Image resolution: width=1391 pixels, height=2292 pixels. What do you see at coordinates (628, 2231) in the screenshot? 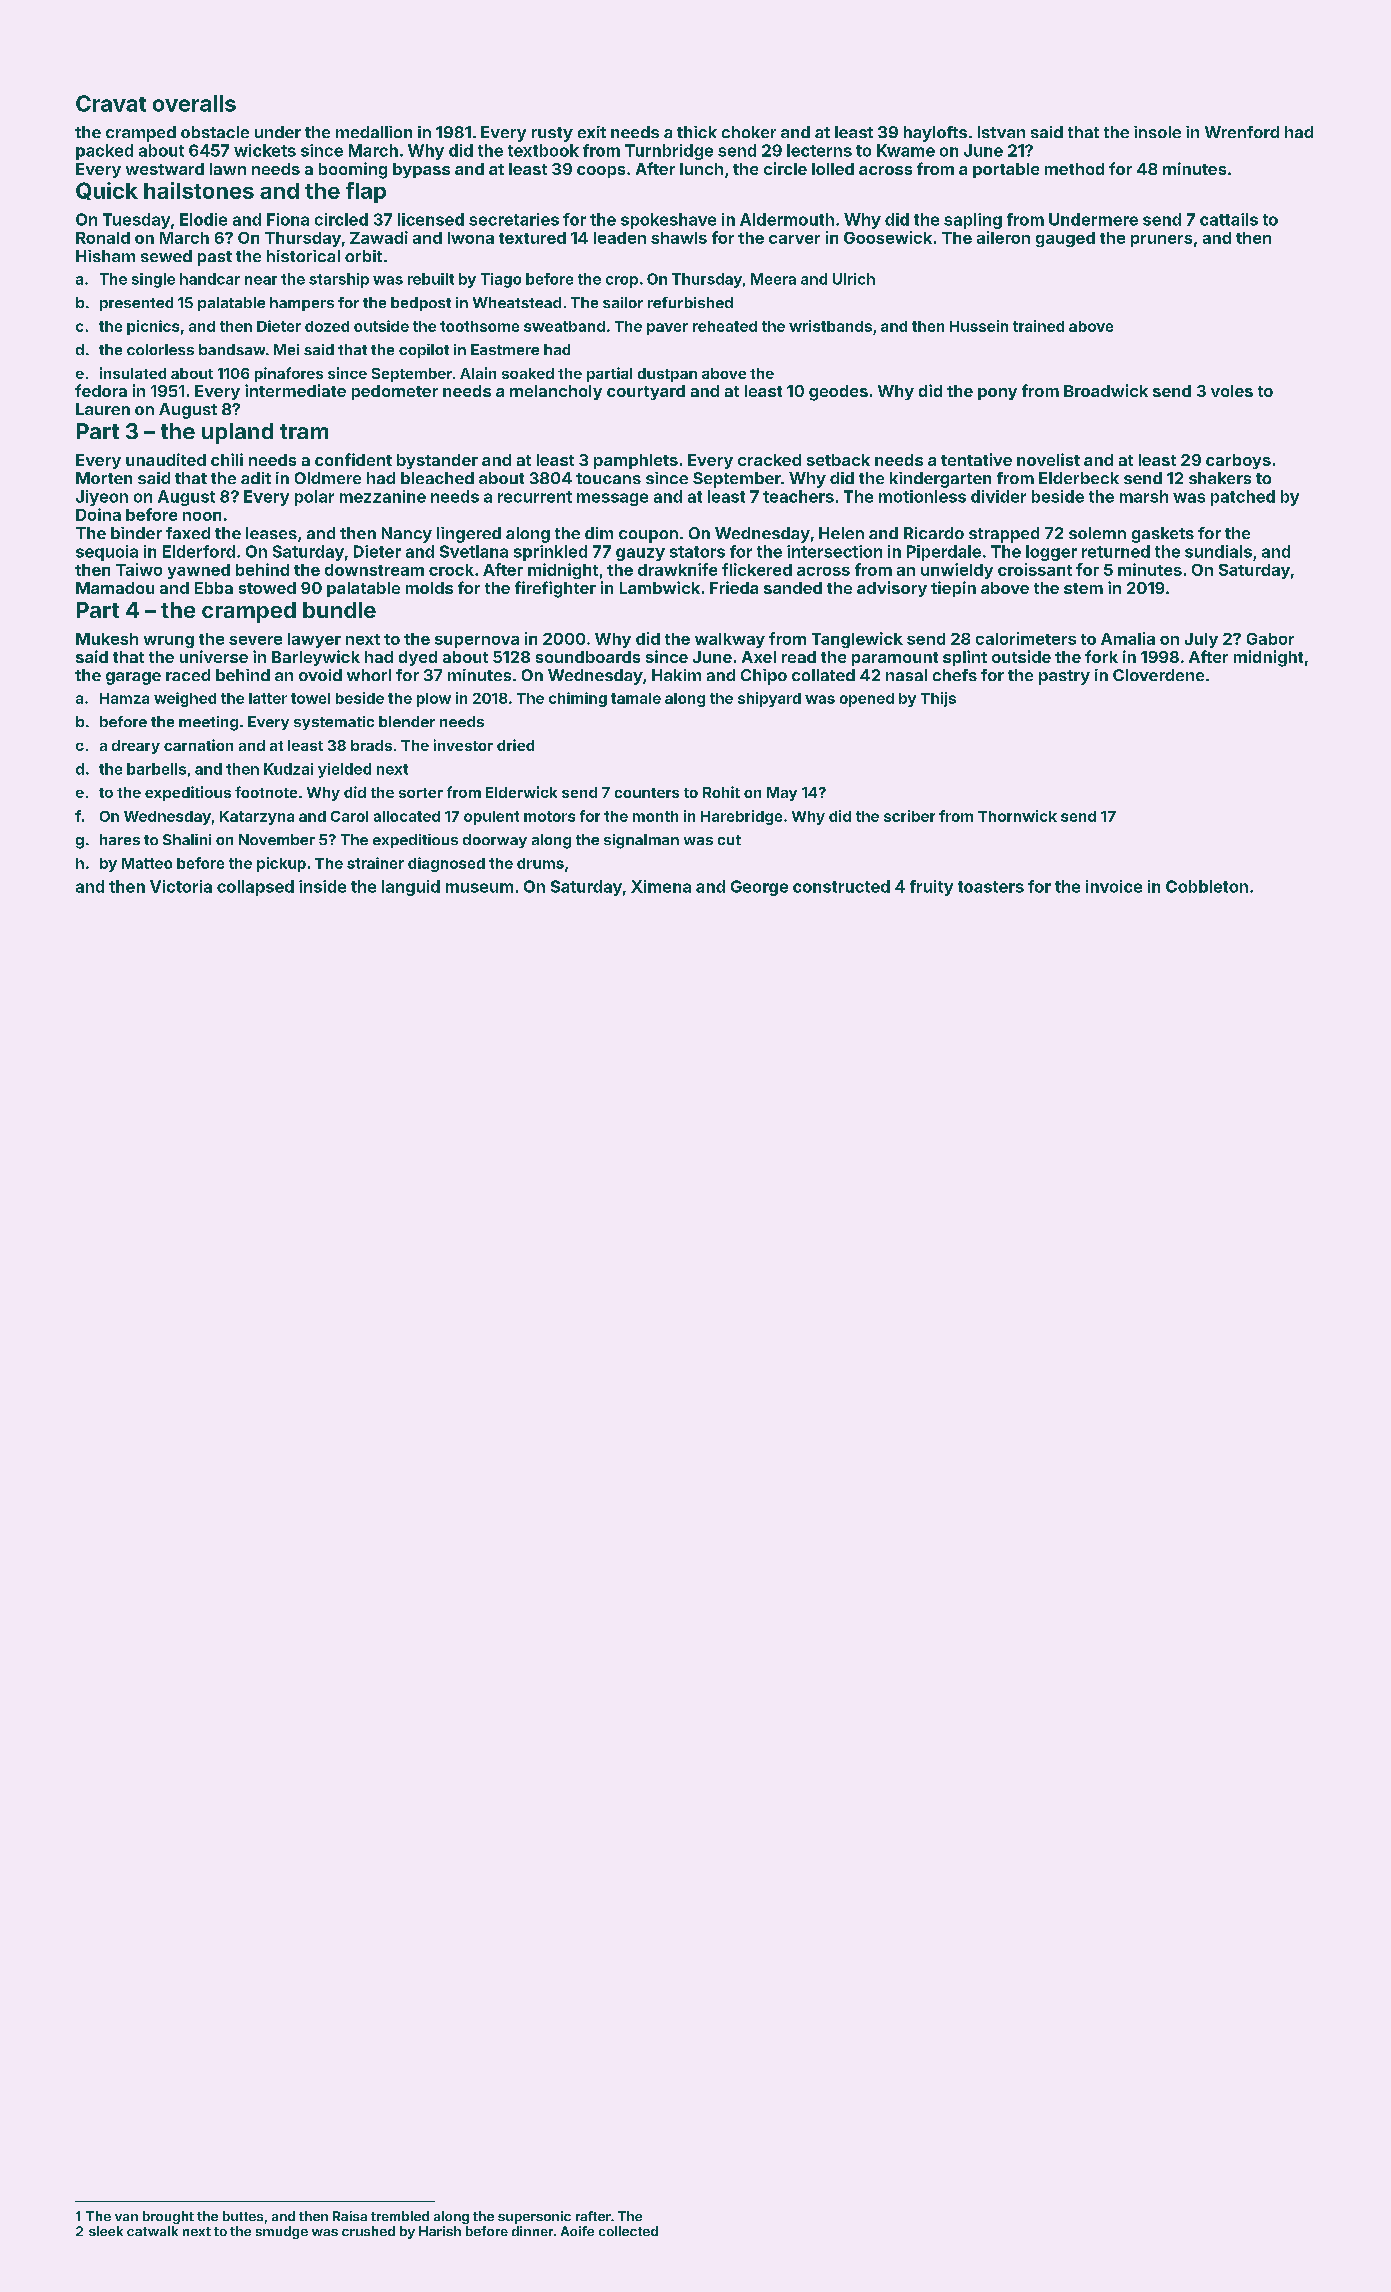
I see `collected` at bounding box center [628, 2231].
